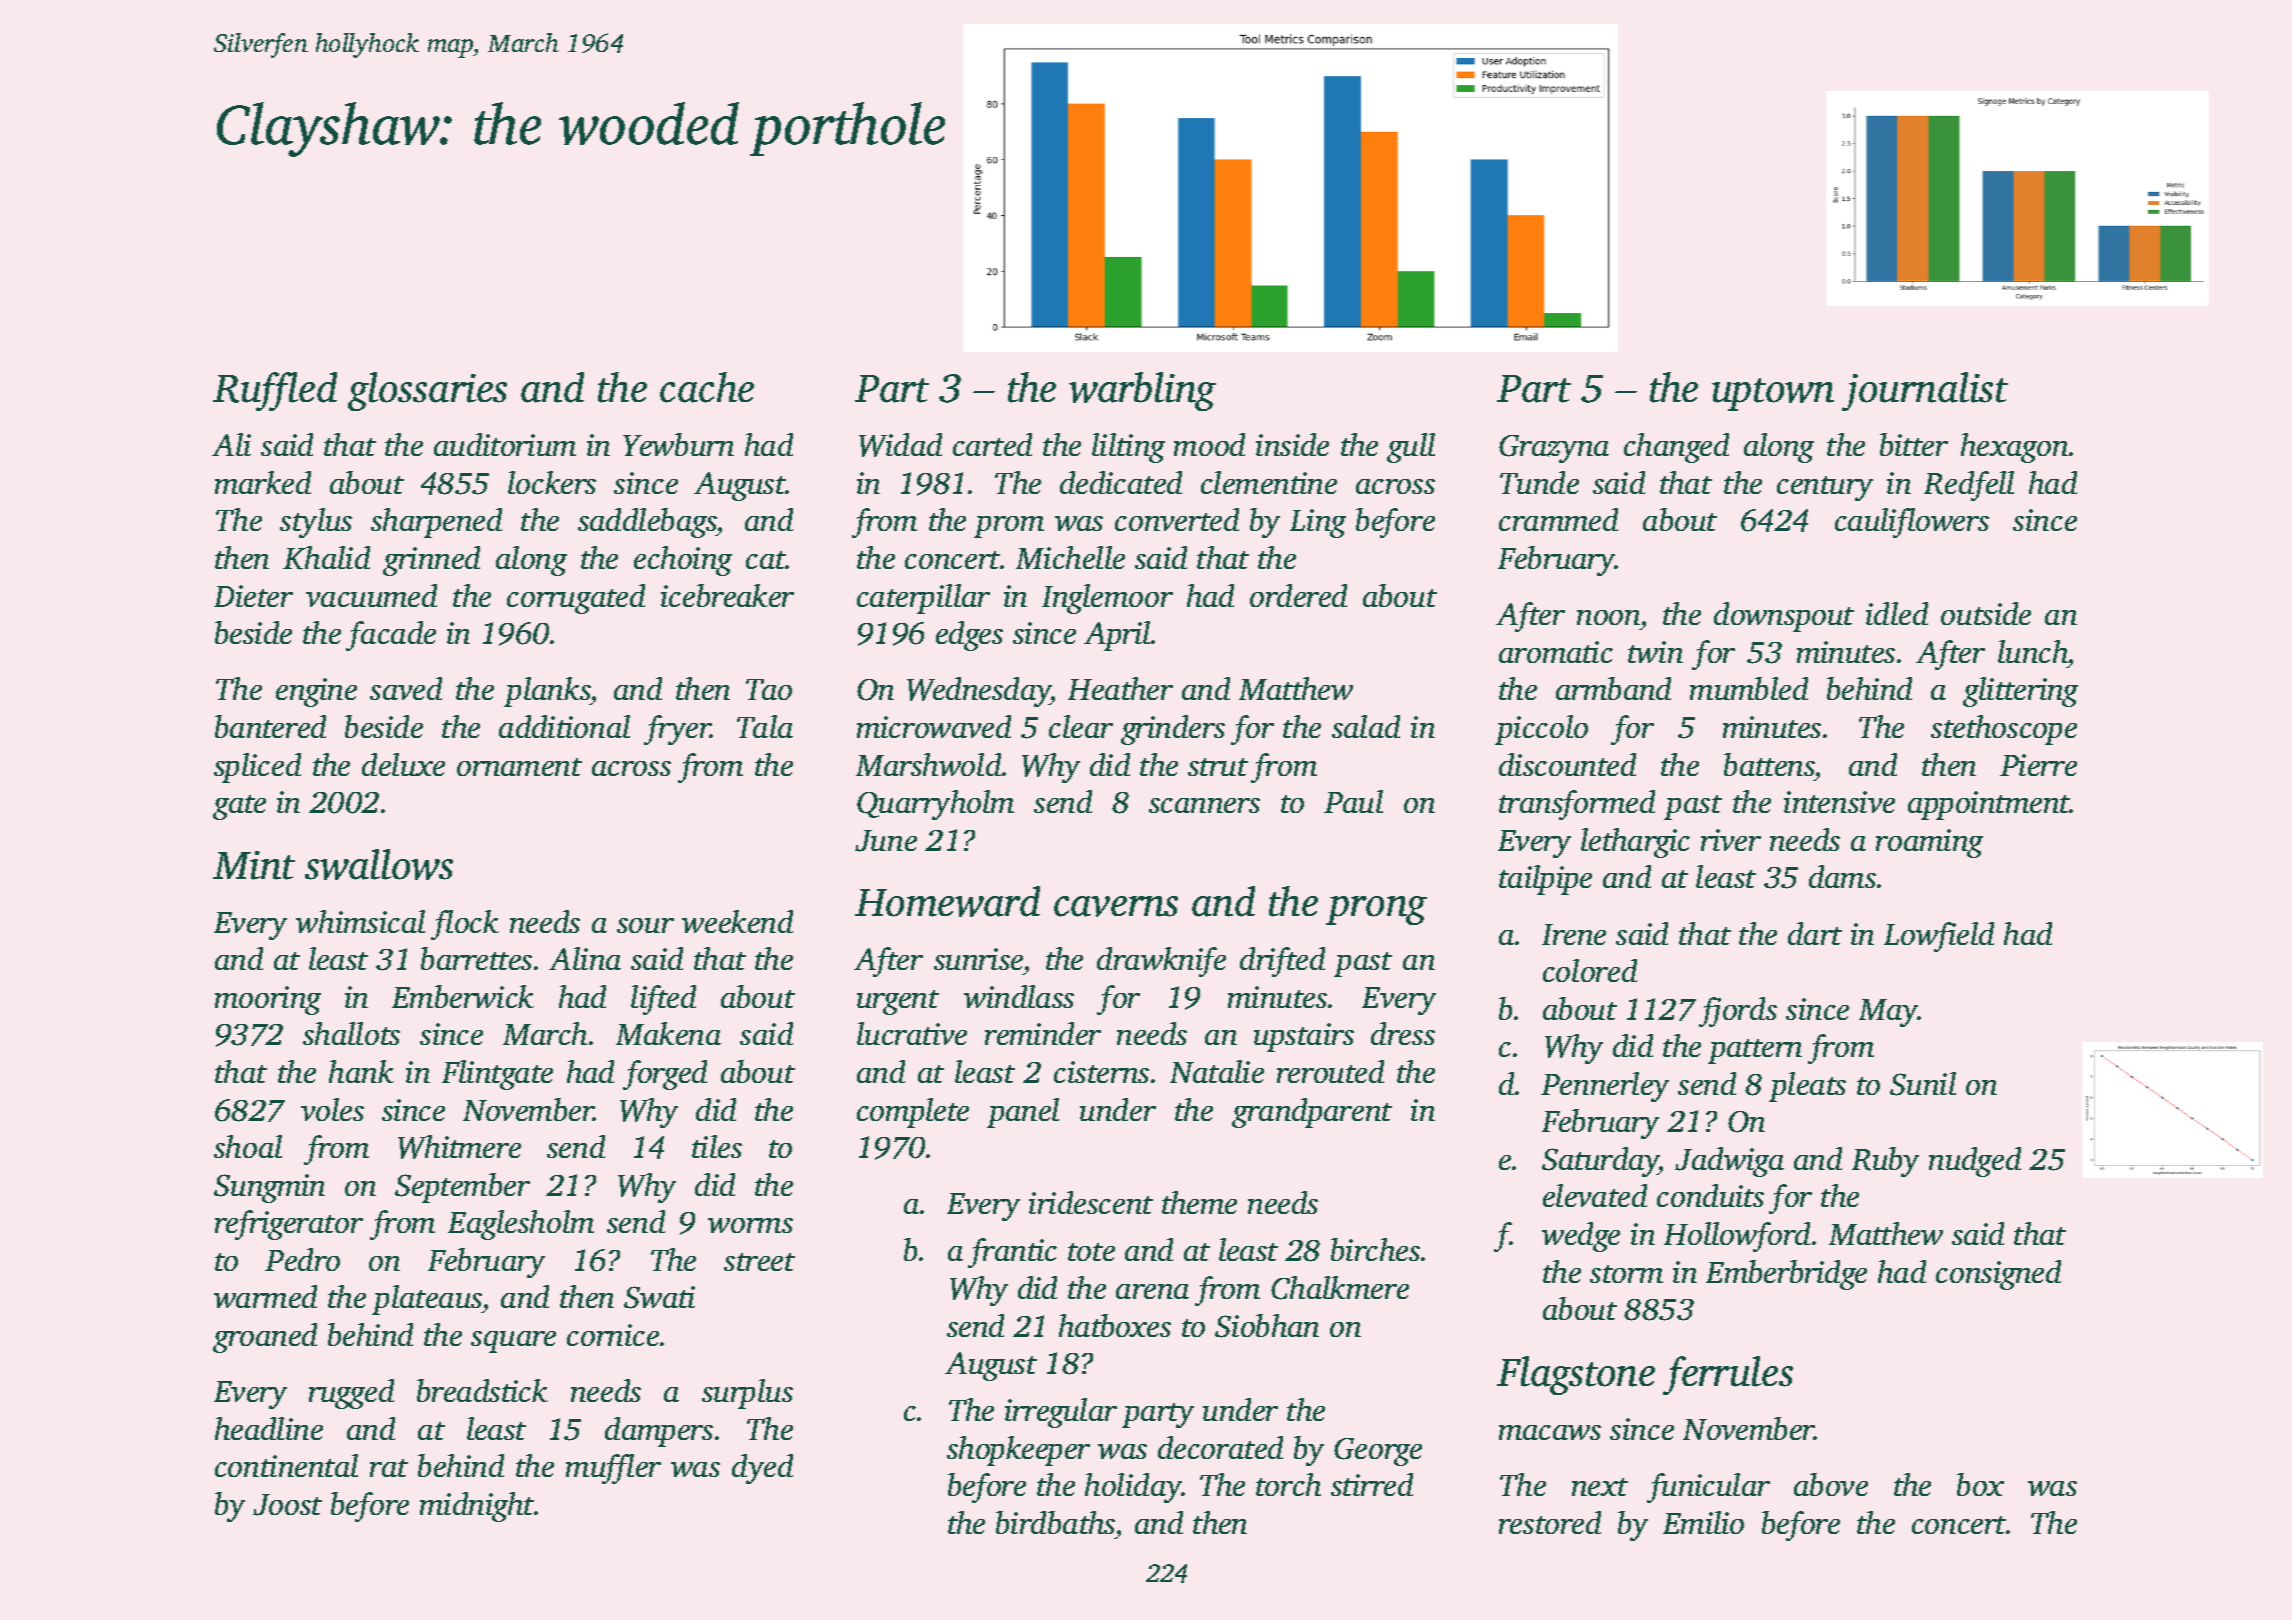 This screenshot has height=1620, width=2292. I want to click on Heather, so click(1120, 688).
